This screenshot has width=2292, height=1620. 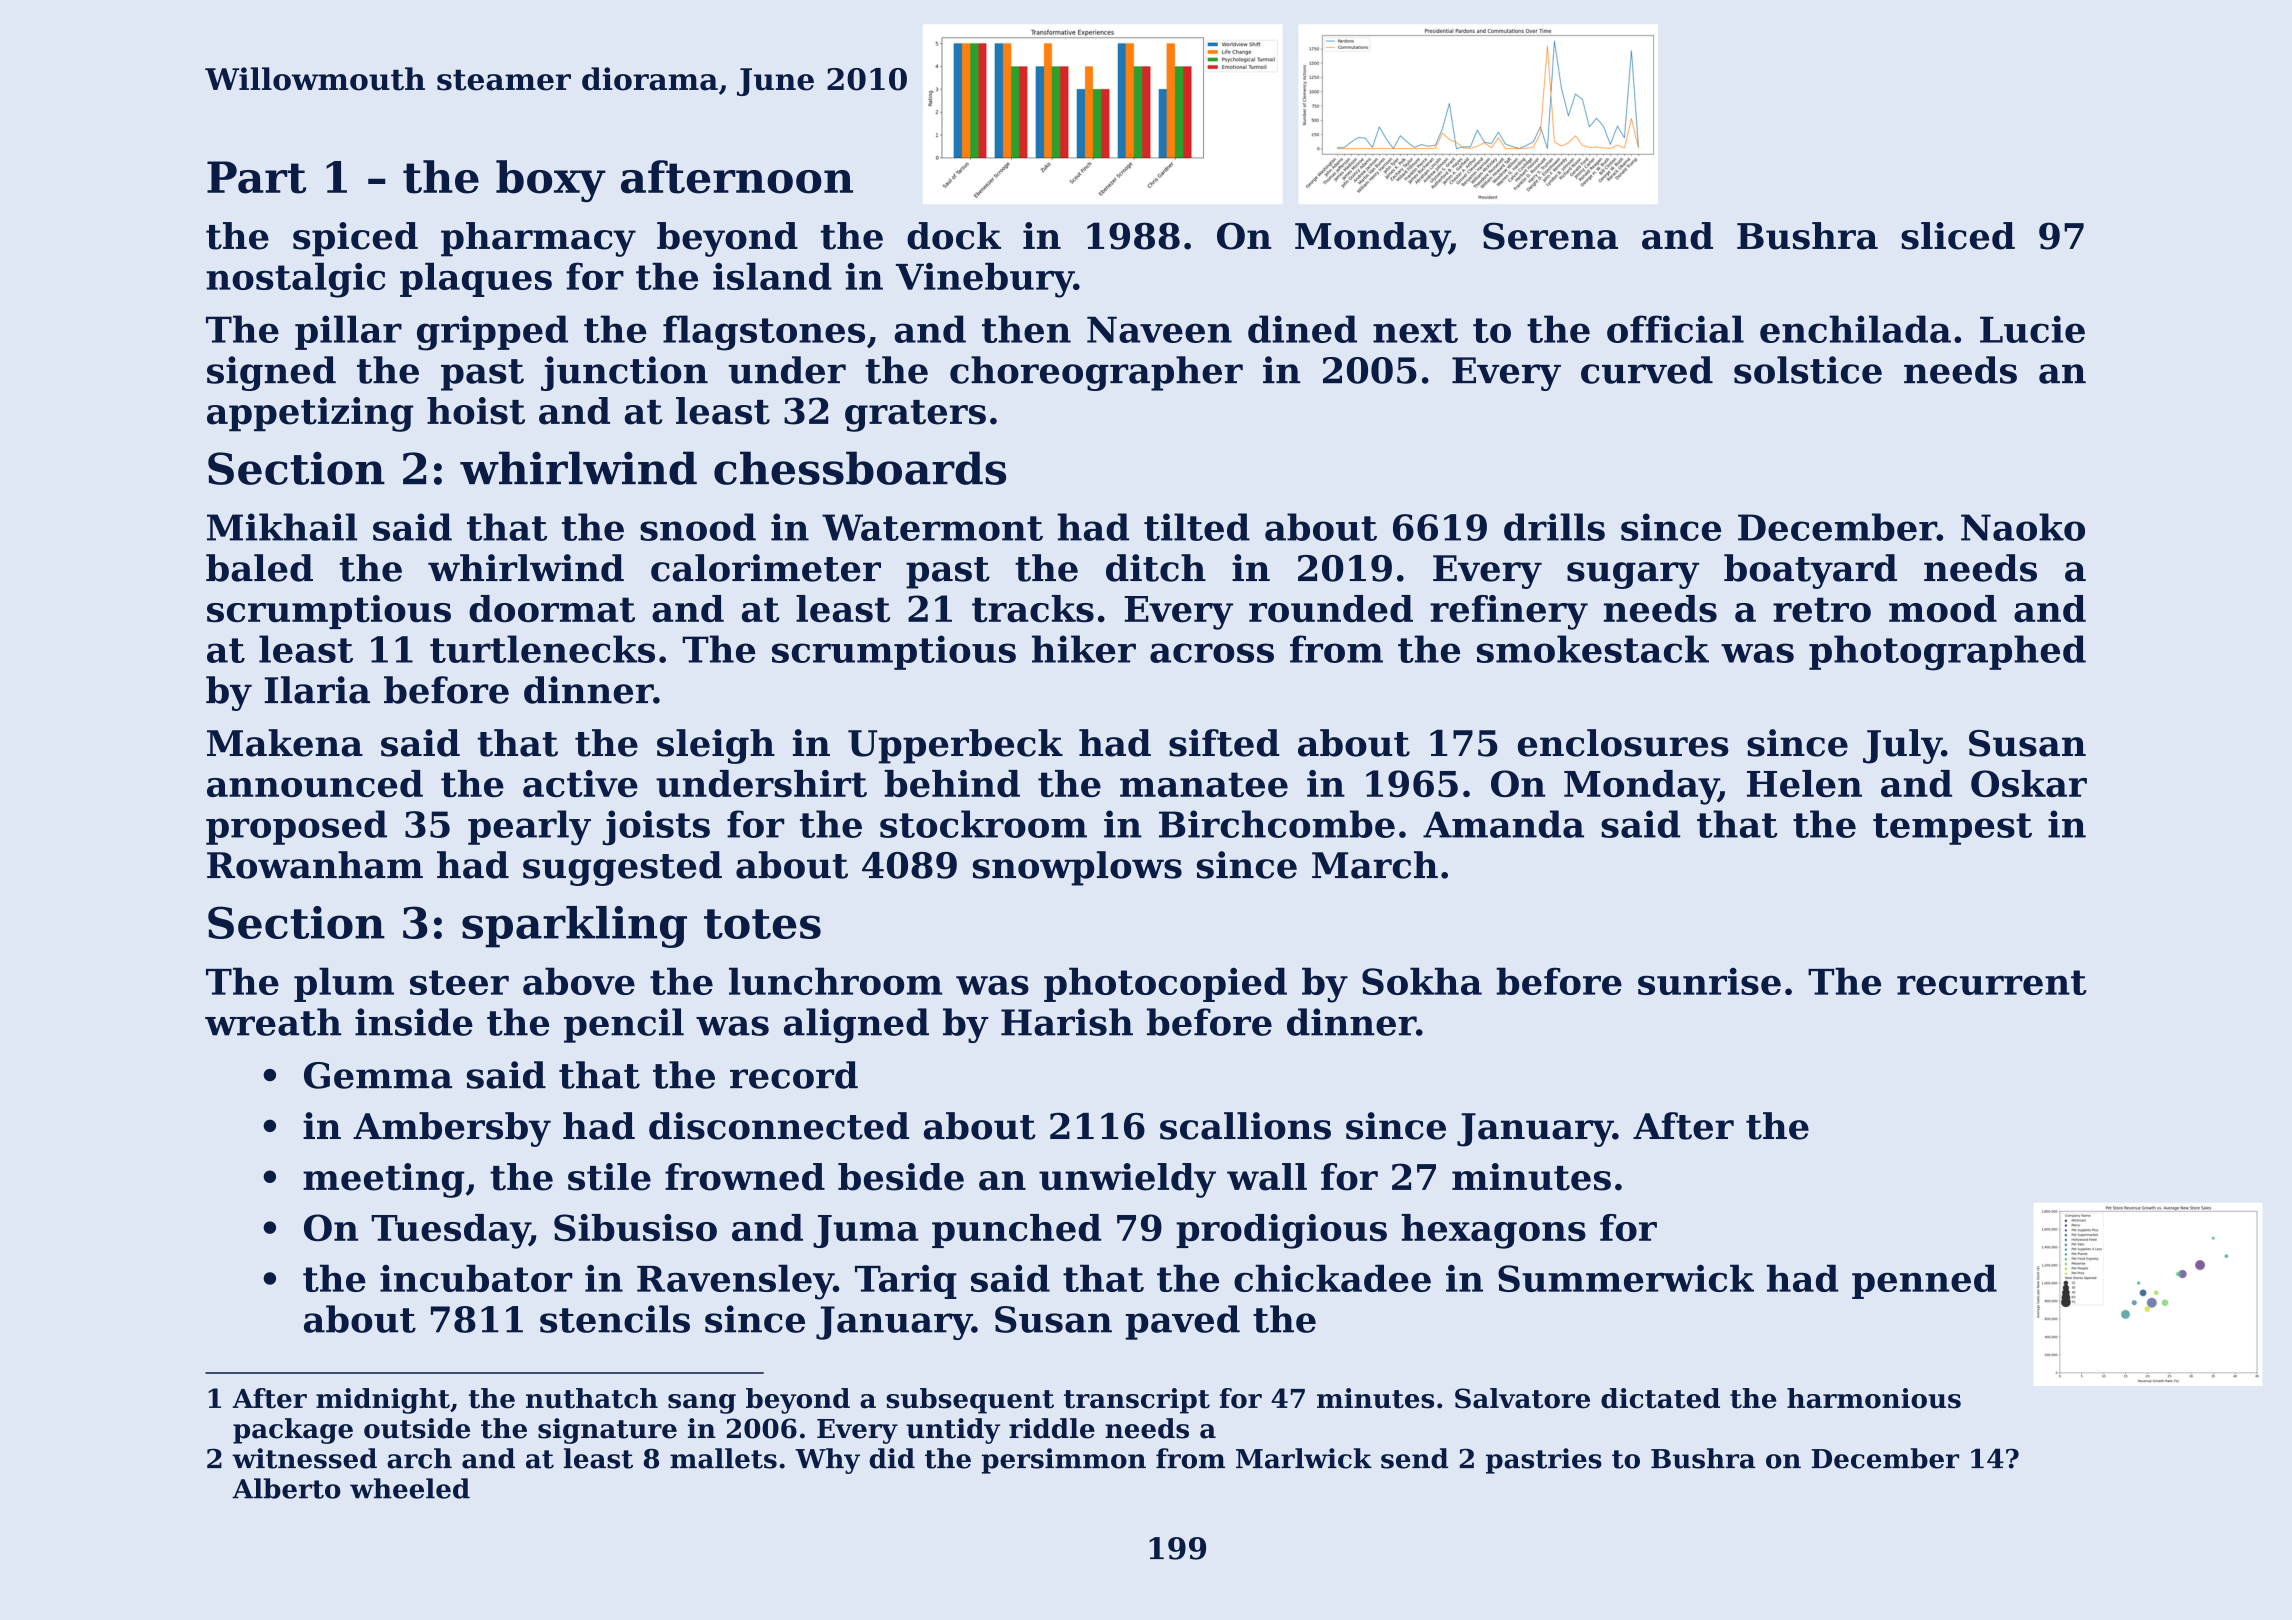 What do you see at coordinates (1067, 1022) in the screenshot?
I see `Harish` at bounding box center [1067, 1022].
